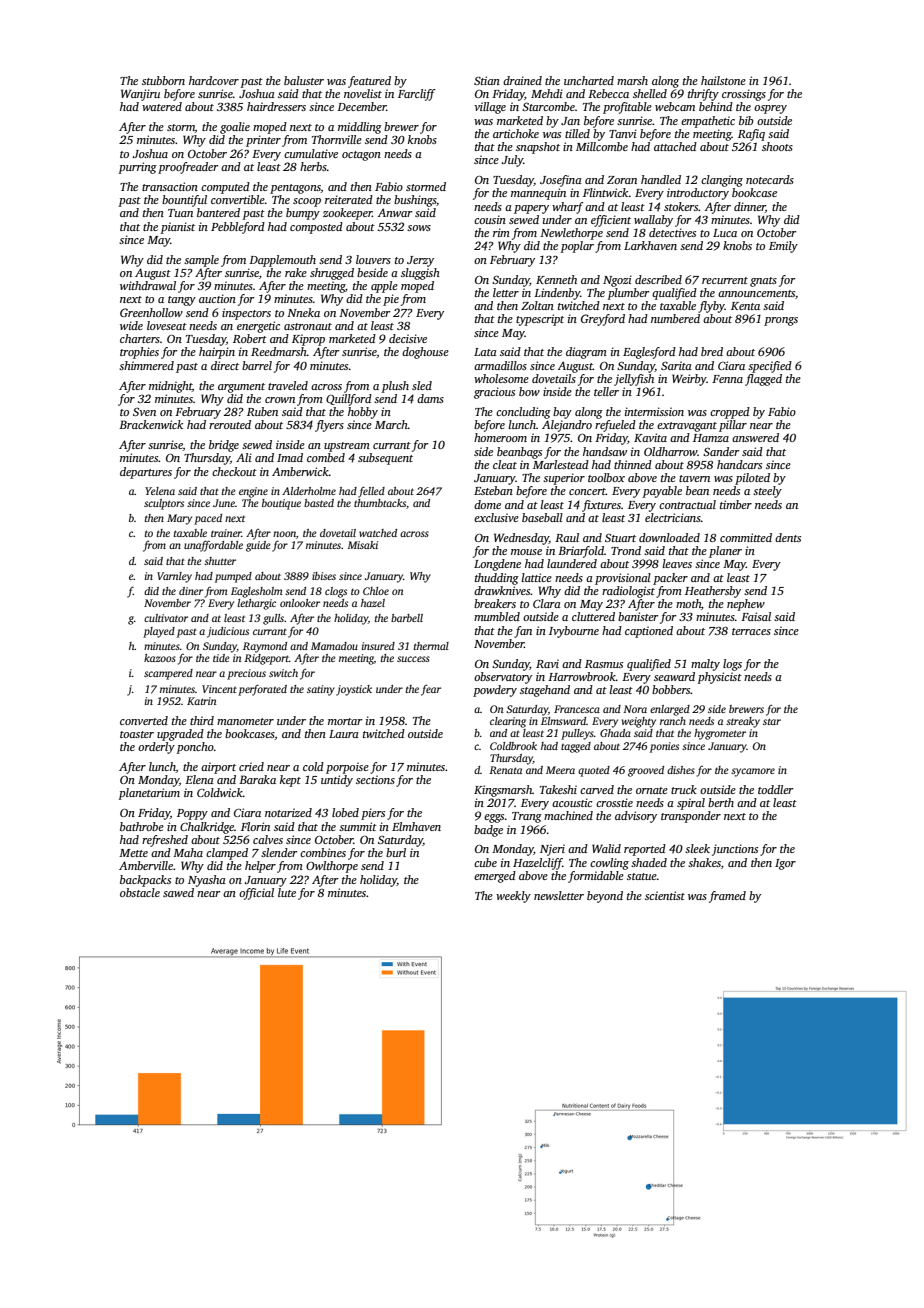 This screenshot has width=924, height=1308. What do you see at coordinates (746, 120) in the screenshot?
I see `bib` at bounding box center [746, 120].
